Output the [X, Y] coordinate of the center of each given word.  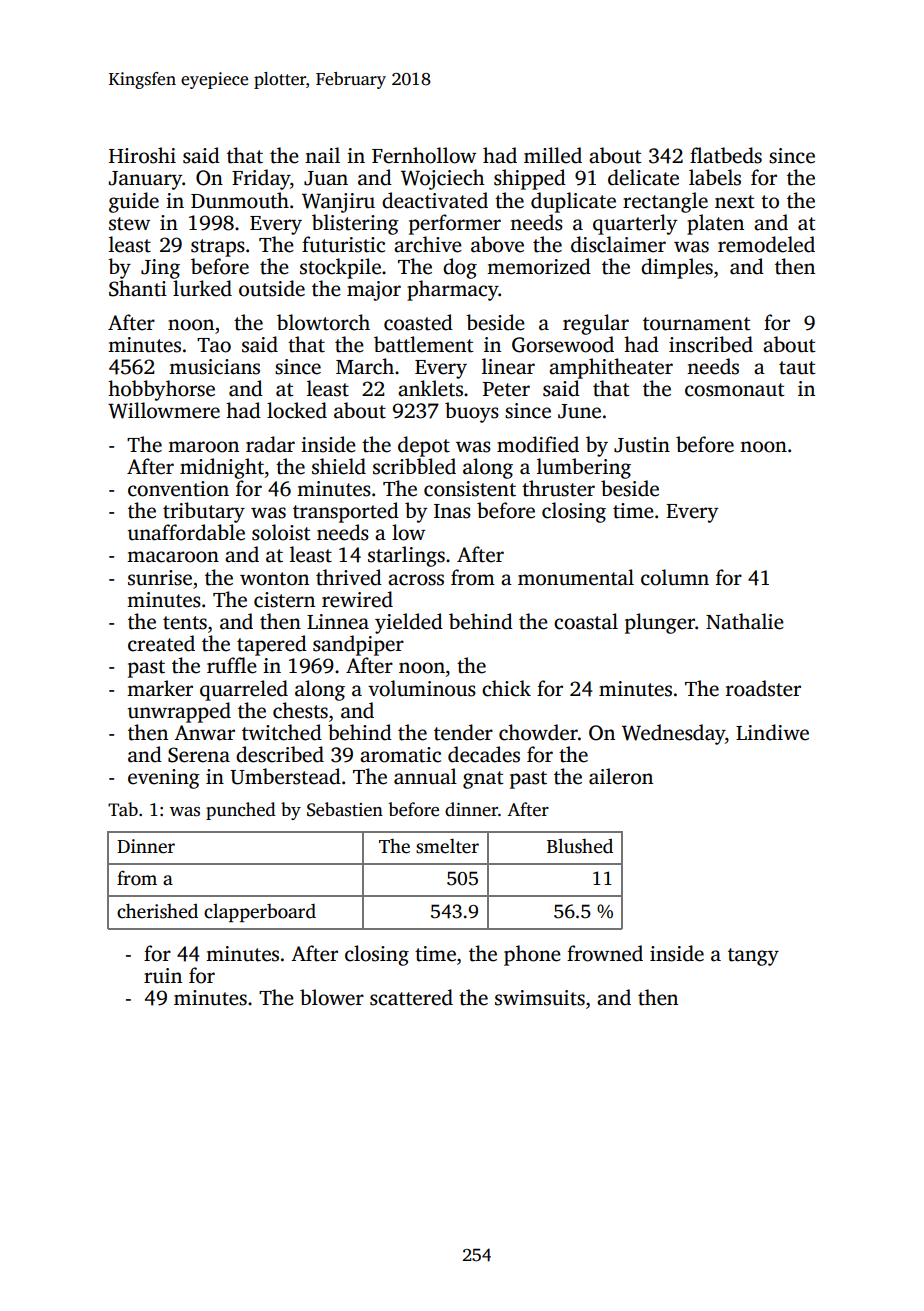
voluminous [422, 688]
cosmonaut [735, 390]
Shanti [138, 288]
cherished [157, 911]
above [497, 244]
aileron [621, 776]
